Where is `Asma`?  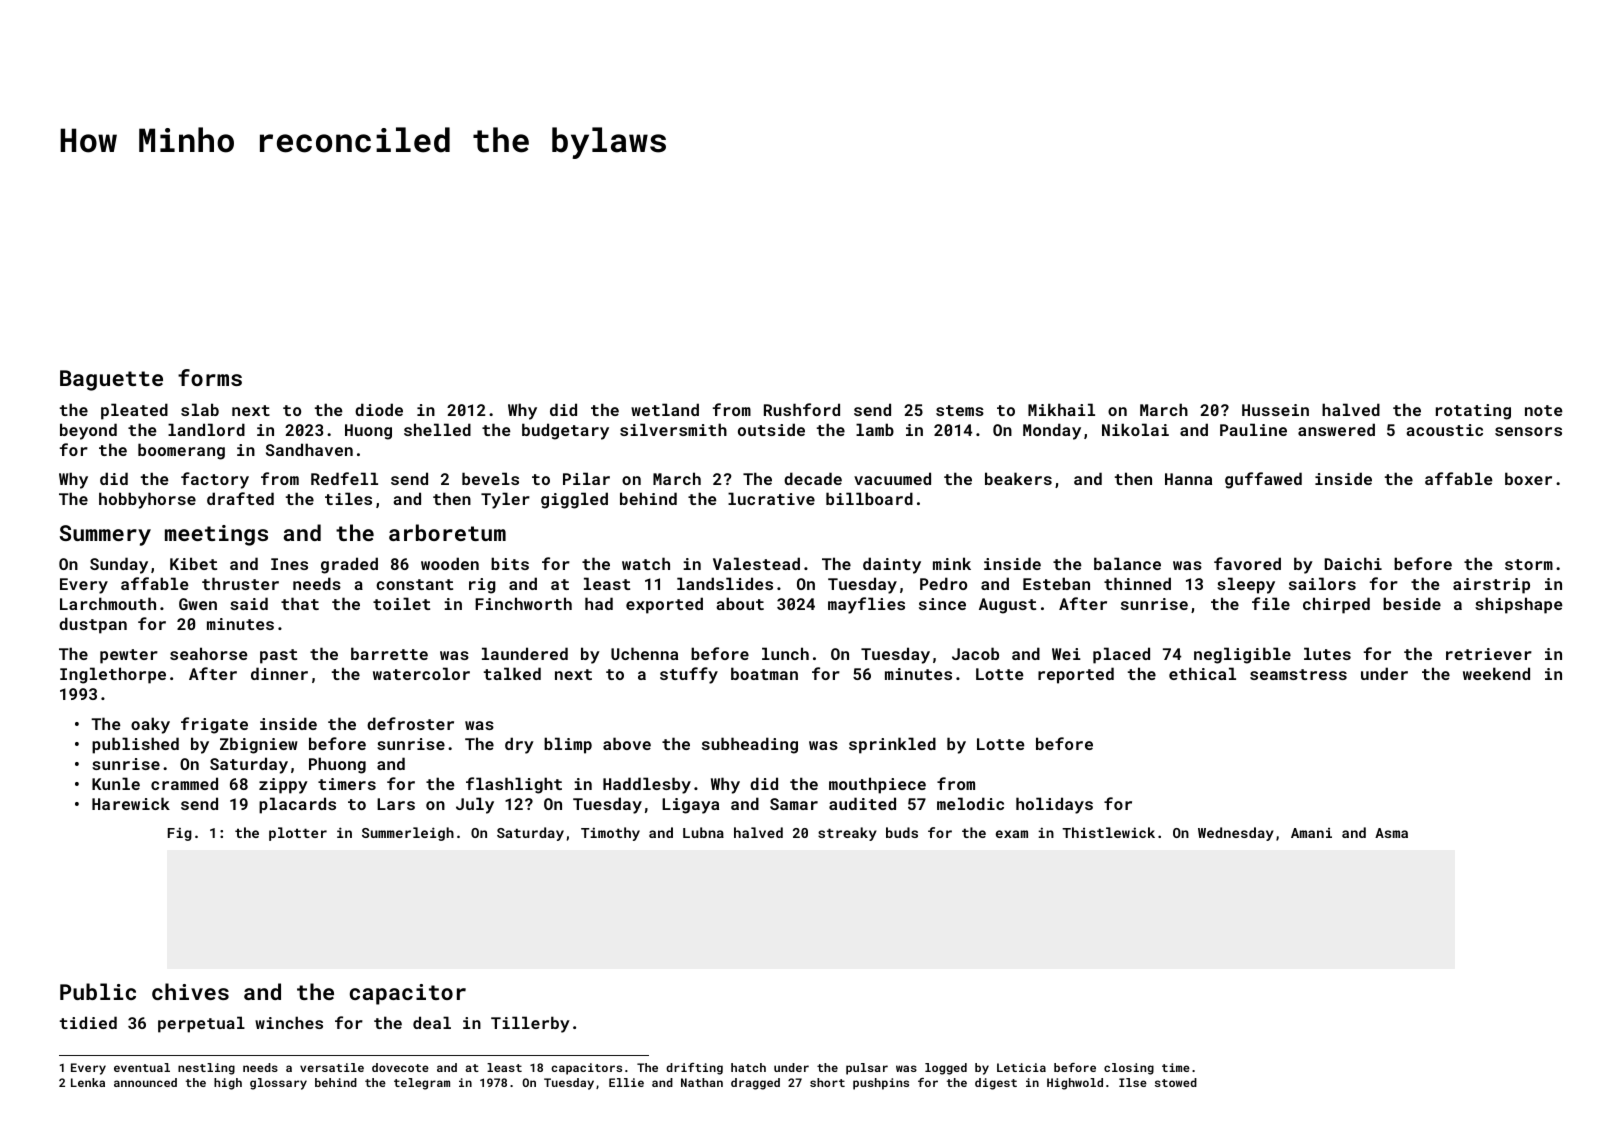
Asma is located at coordinates (1391, 833).
